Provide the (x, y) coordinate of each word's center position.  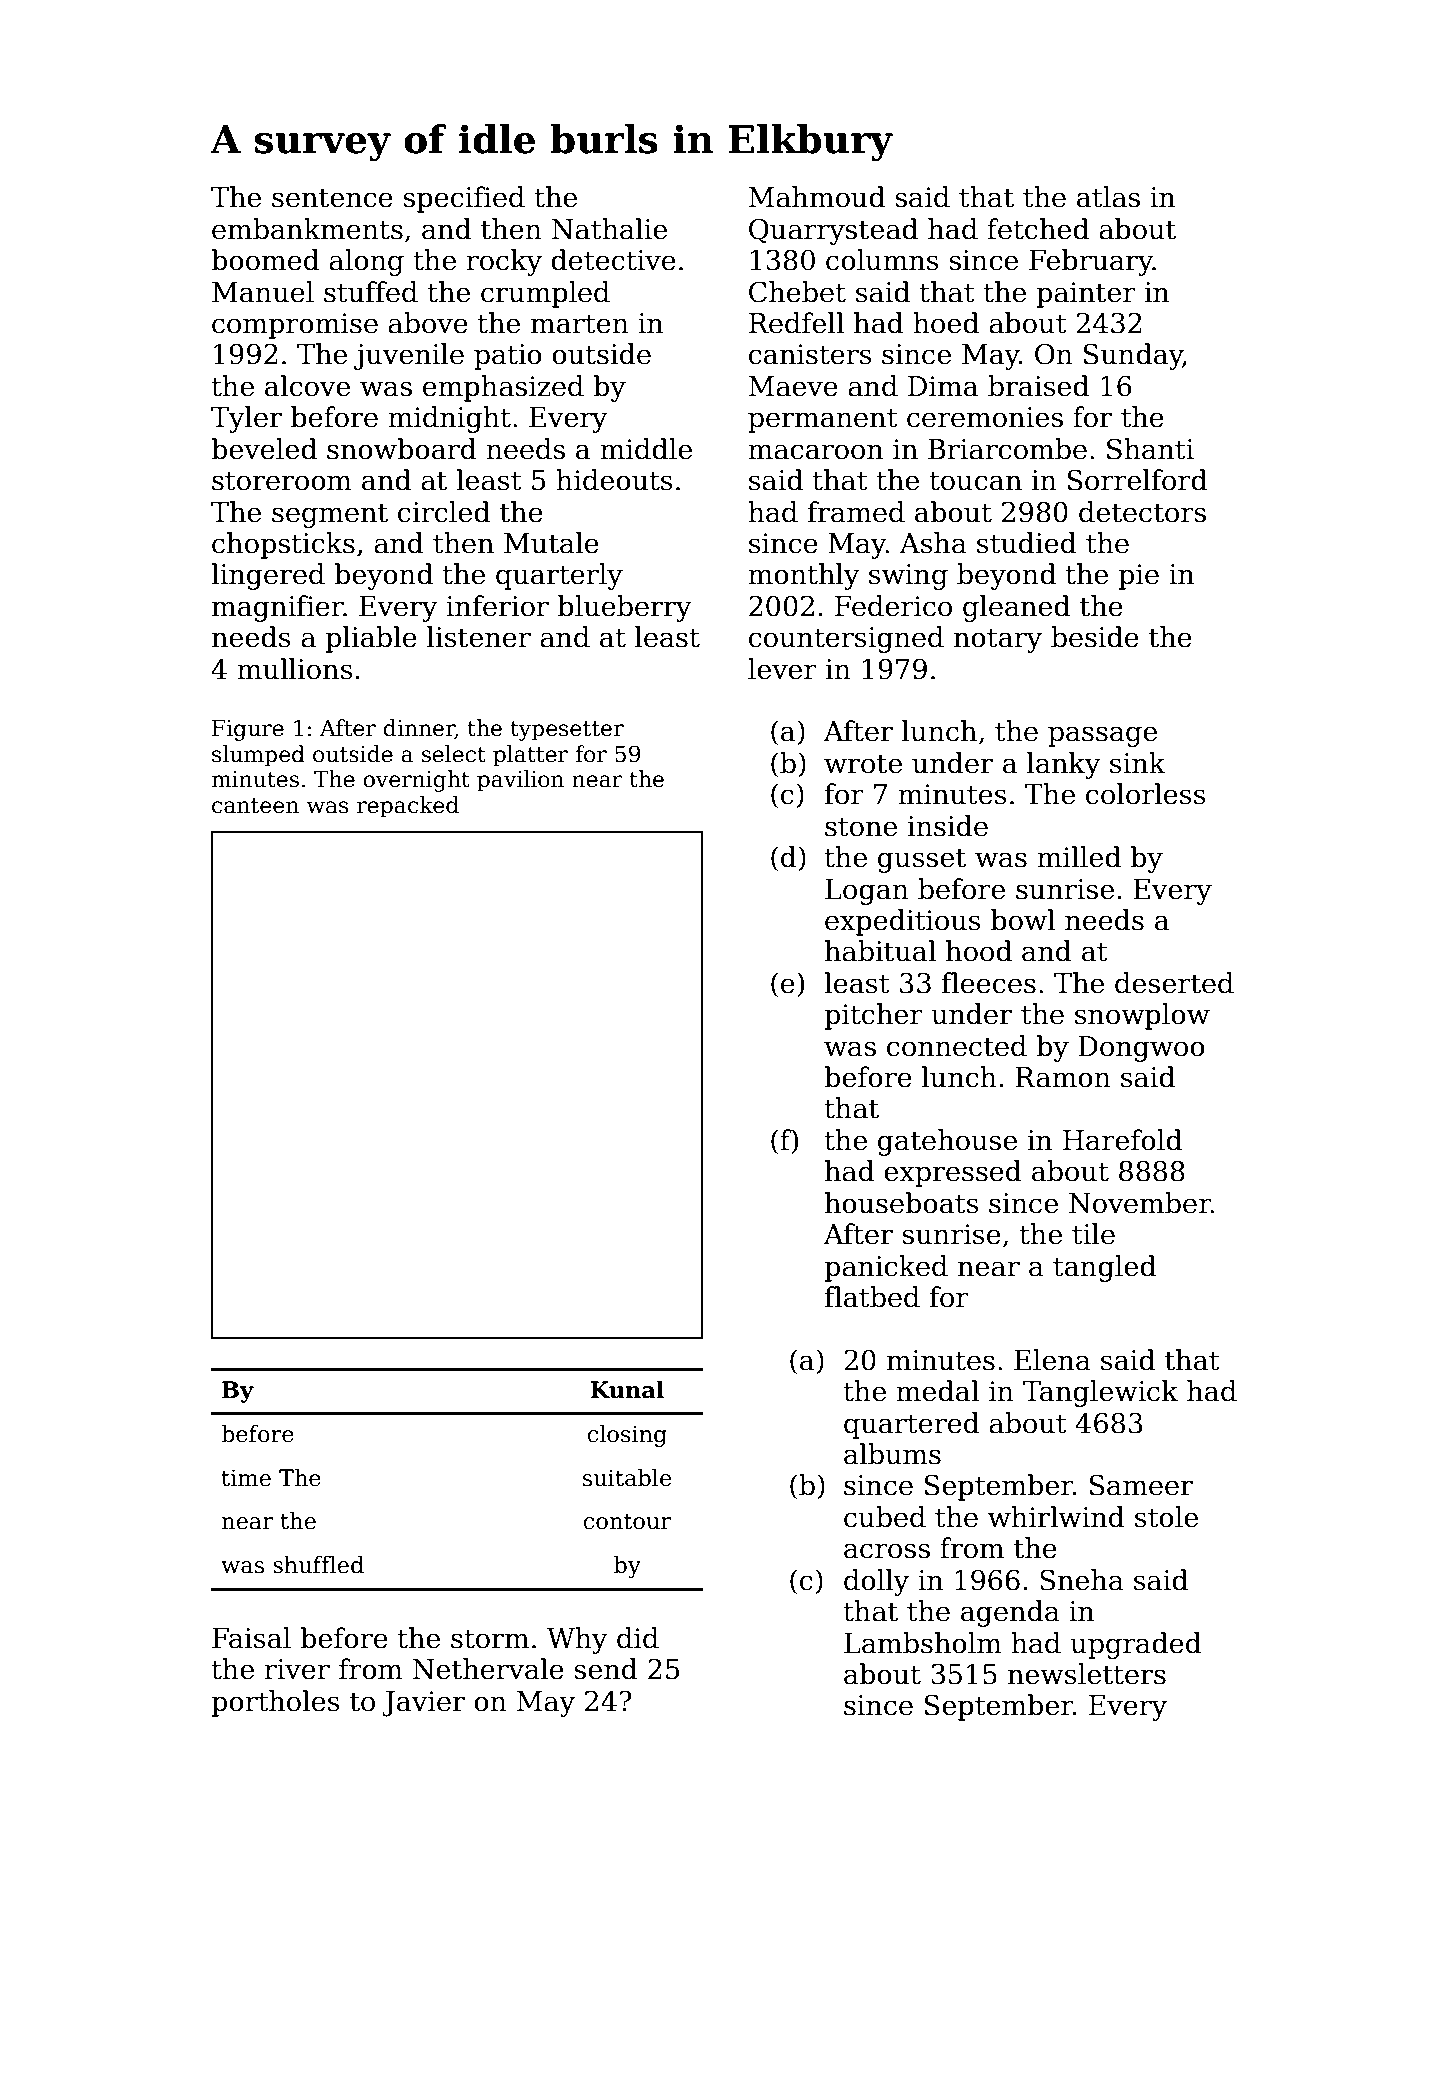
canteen (255, 806)
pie (1138, 577)
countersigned (846, 639)
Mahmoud (817, 197)
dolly (876, 1582)
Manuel (263, 292)
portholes (275, 1703)
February (1091, 262)
